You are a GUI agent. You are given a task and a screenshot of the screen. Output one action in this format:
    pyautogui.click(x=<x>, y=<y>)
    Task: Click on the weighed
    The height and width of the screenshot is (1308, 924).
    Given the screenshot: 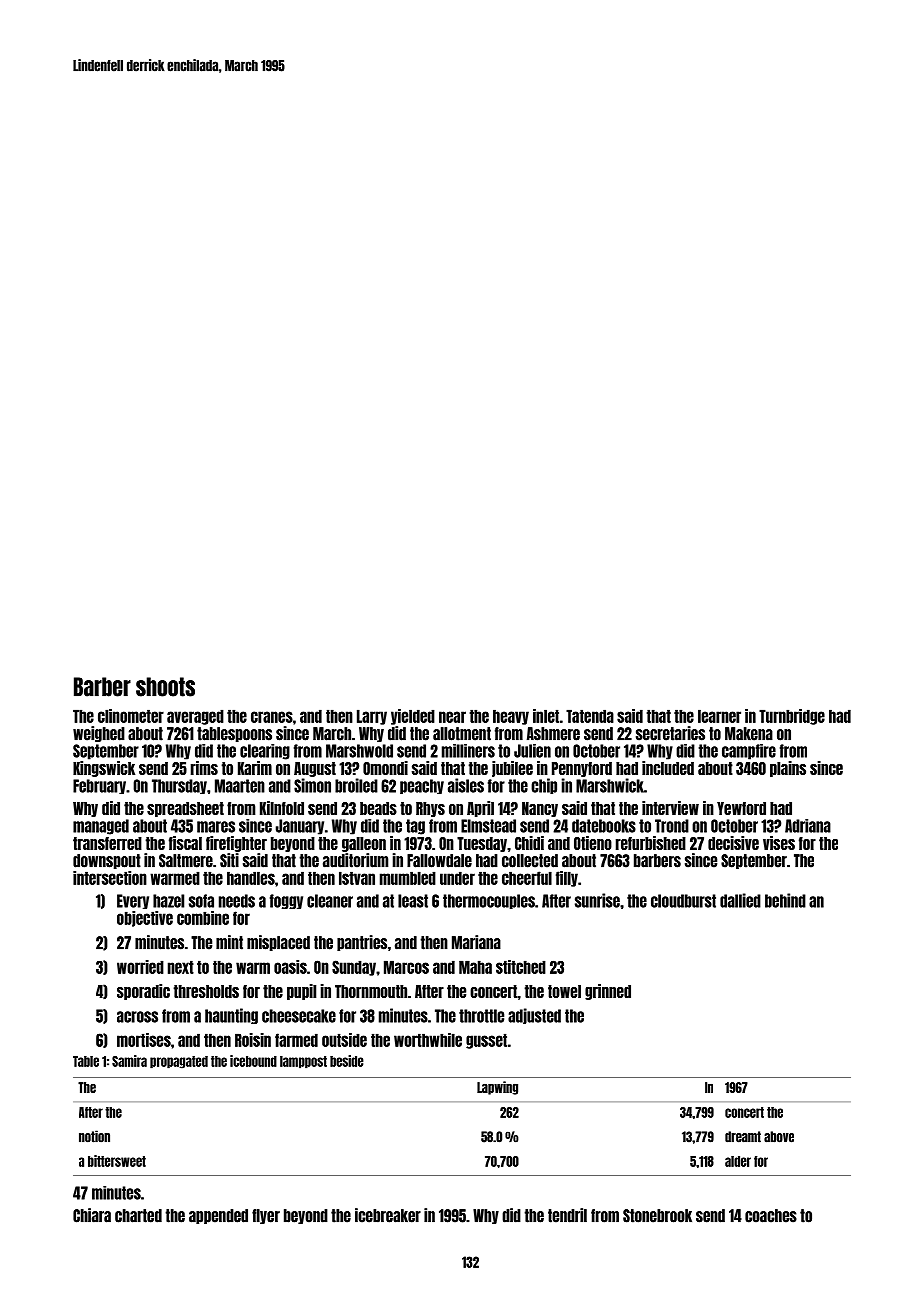 What is the action you would take?
    pyautogui.click(x=99, y=734)
